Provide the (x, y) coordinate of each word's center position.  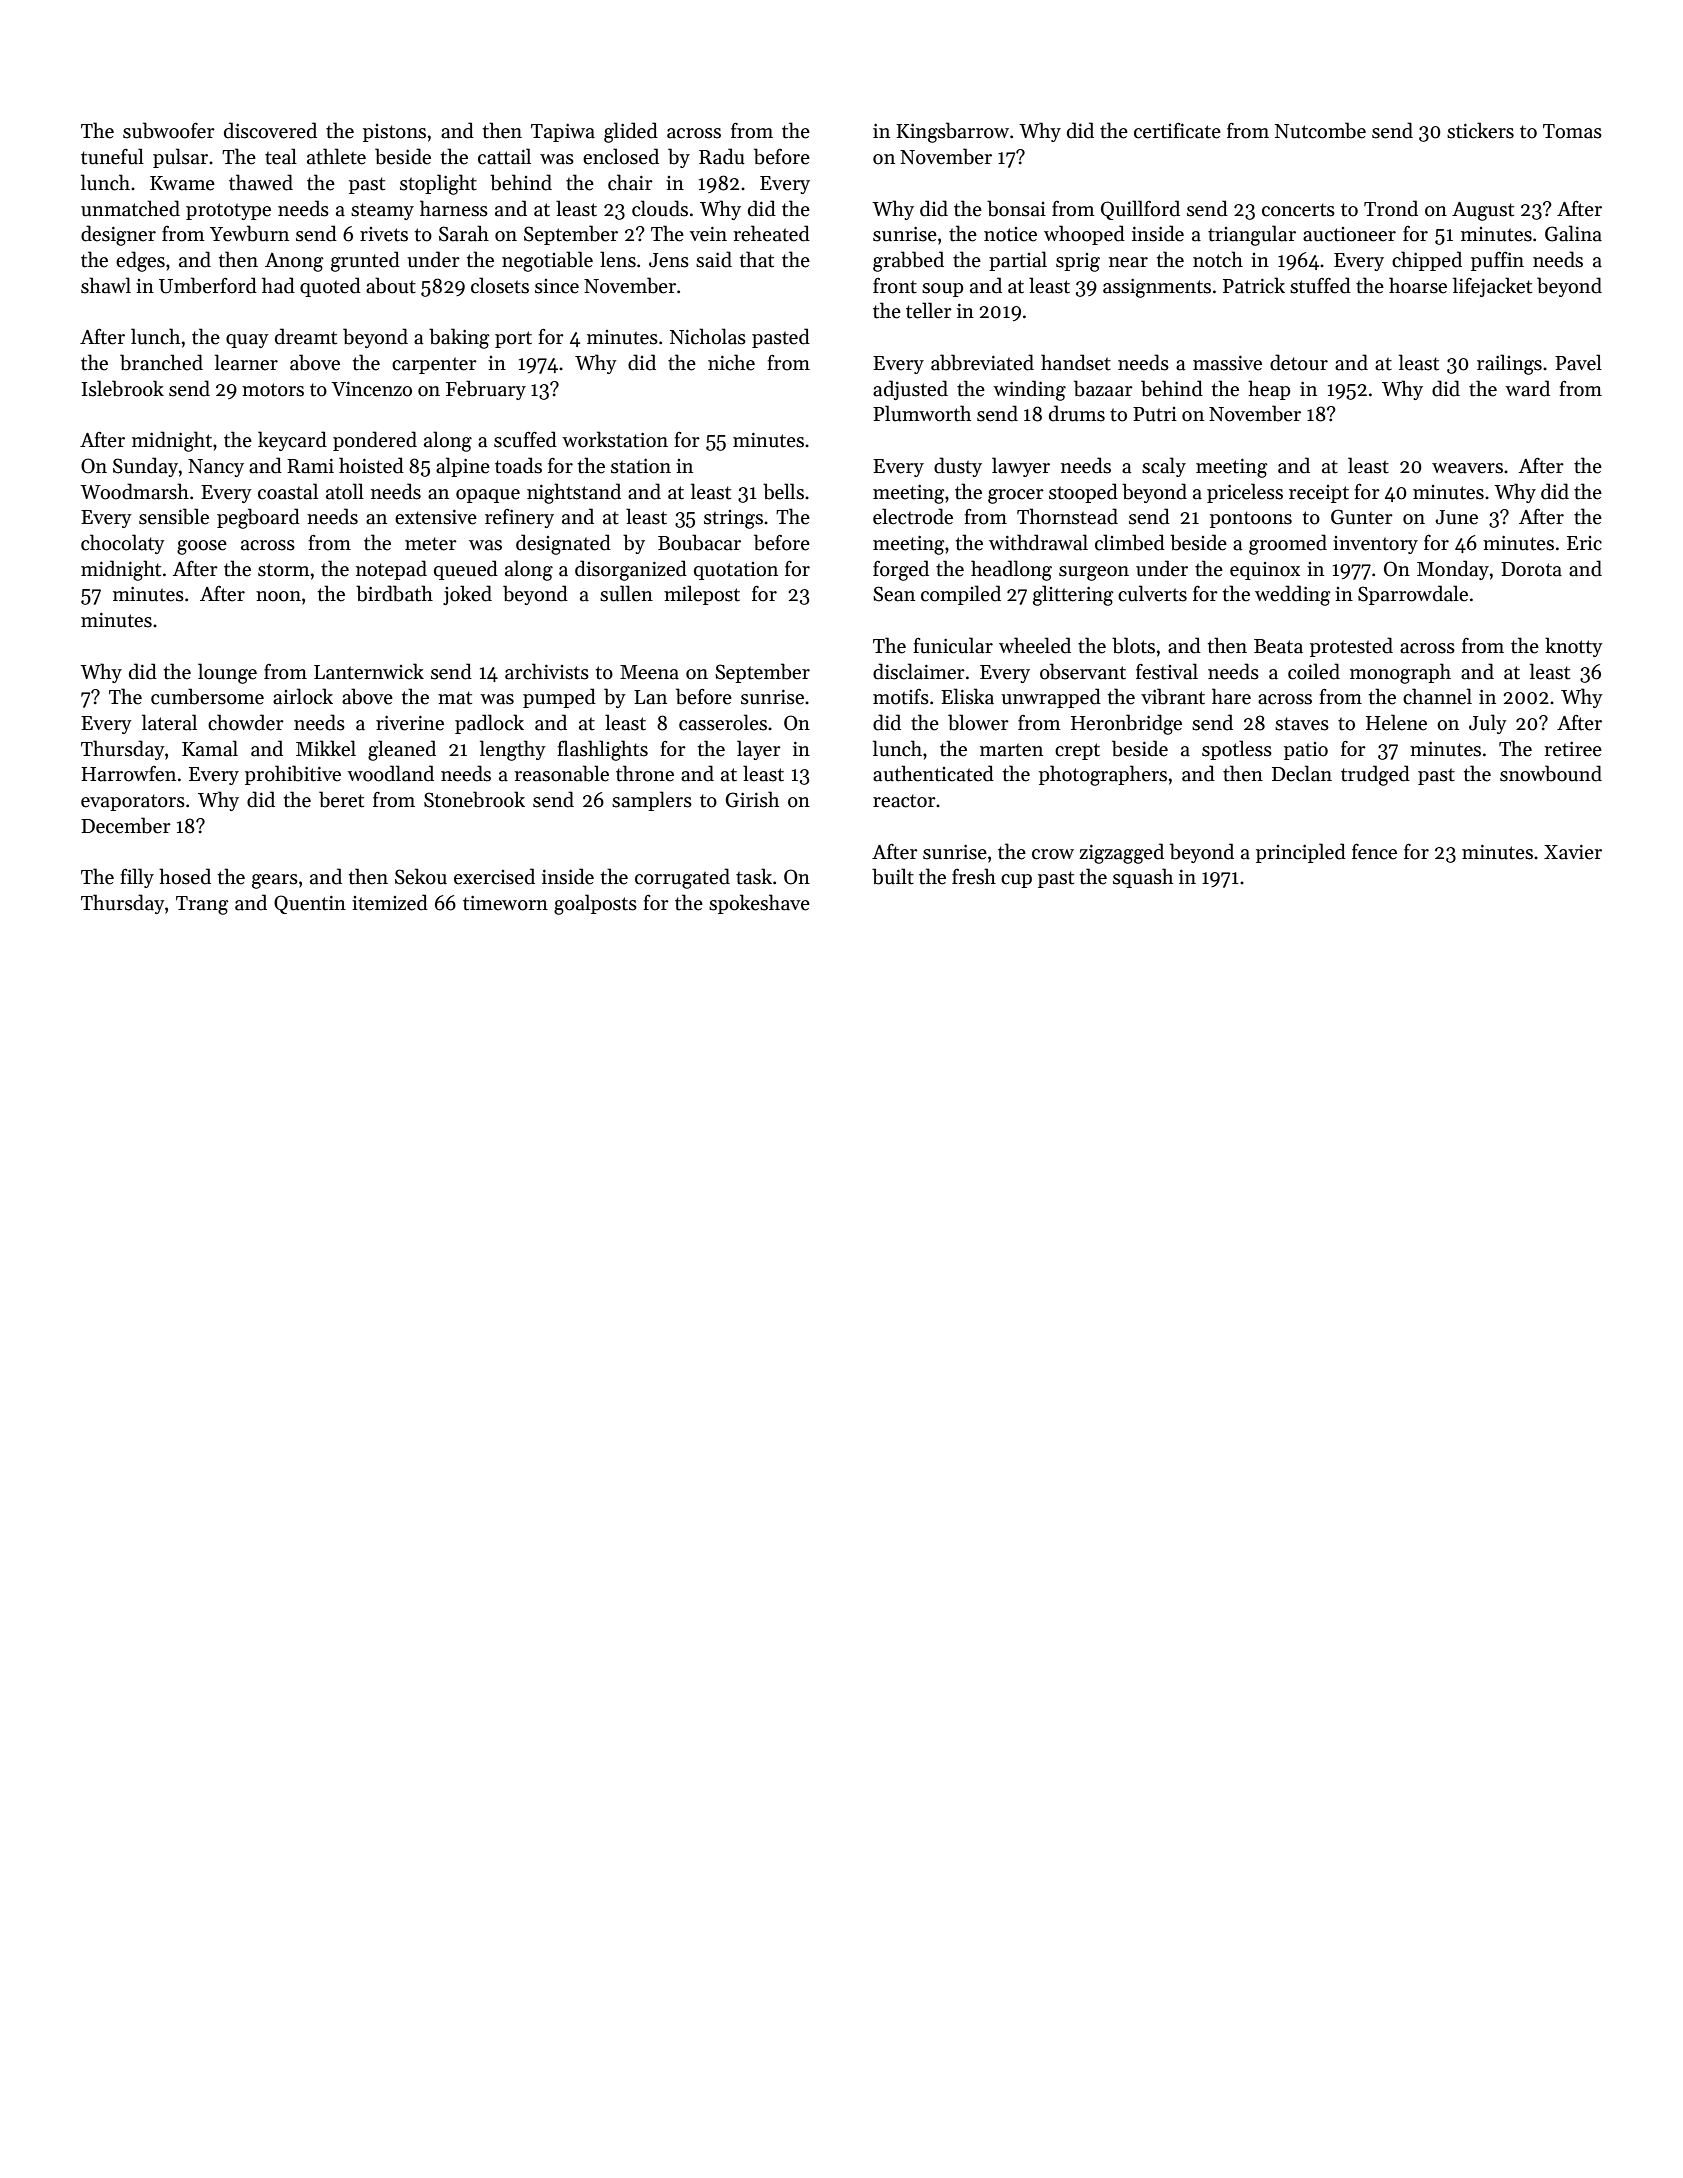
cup (1016, 881)
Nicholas (708, 336)
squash (1143, 878)
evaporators (133, 802)
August (1483, 211)
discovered (270, 130)
